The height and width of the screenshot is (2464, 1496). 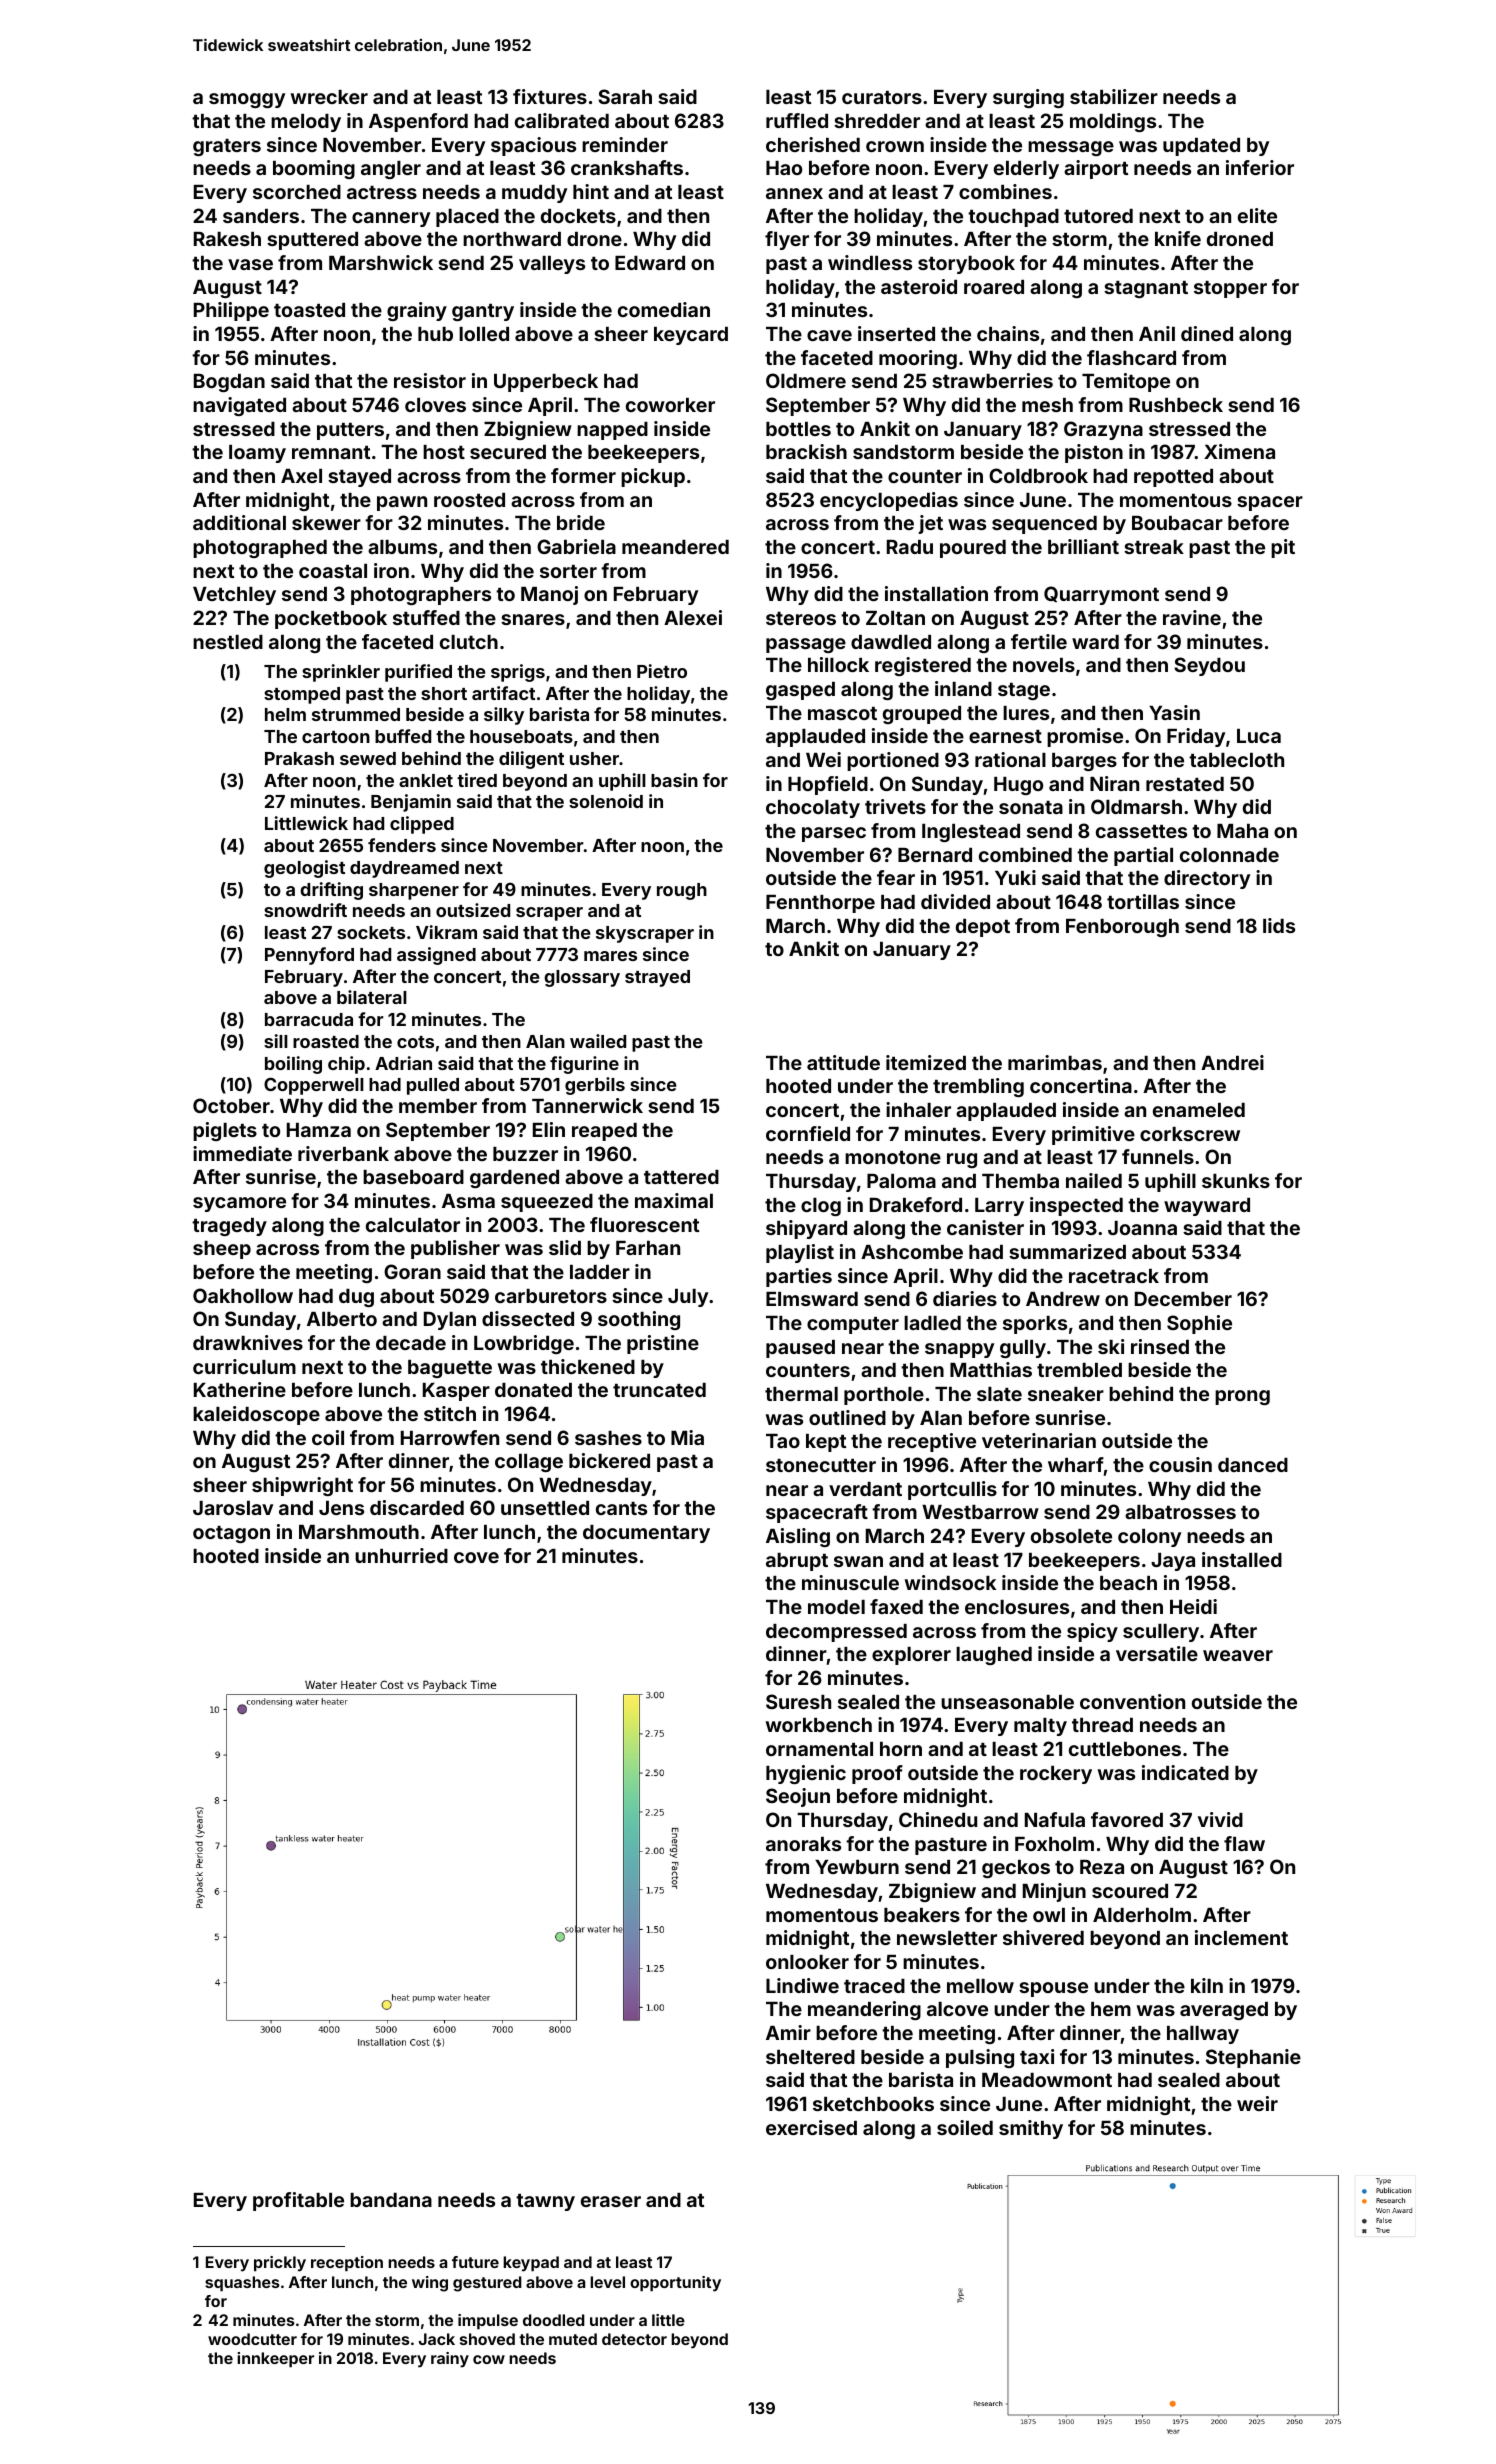 What do you see at coordinates (798, 1797) in the screenshot?
I see `Seojun` at bounding box center [798, 1797].
